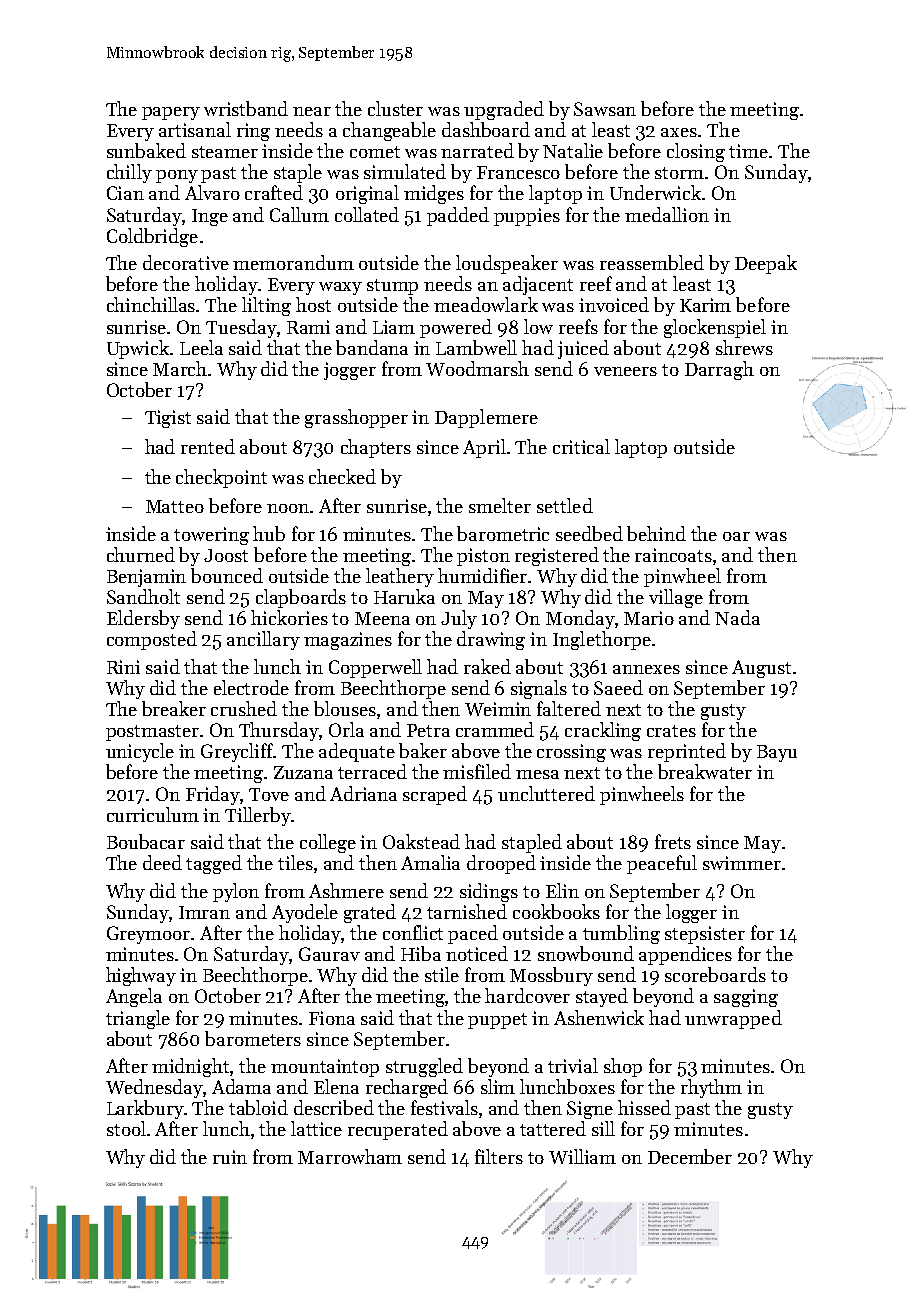 Image resolution: width=924 pixels, height=1308 pixels. Describe the element at coordinates (504, 110) in the image. I see `upgraded` at that location.
